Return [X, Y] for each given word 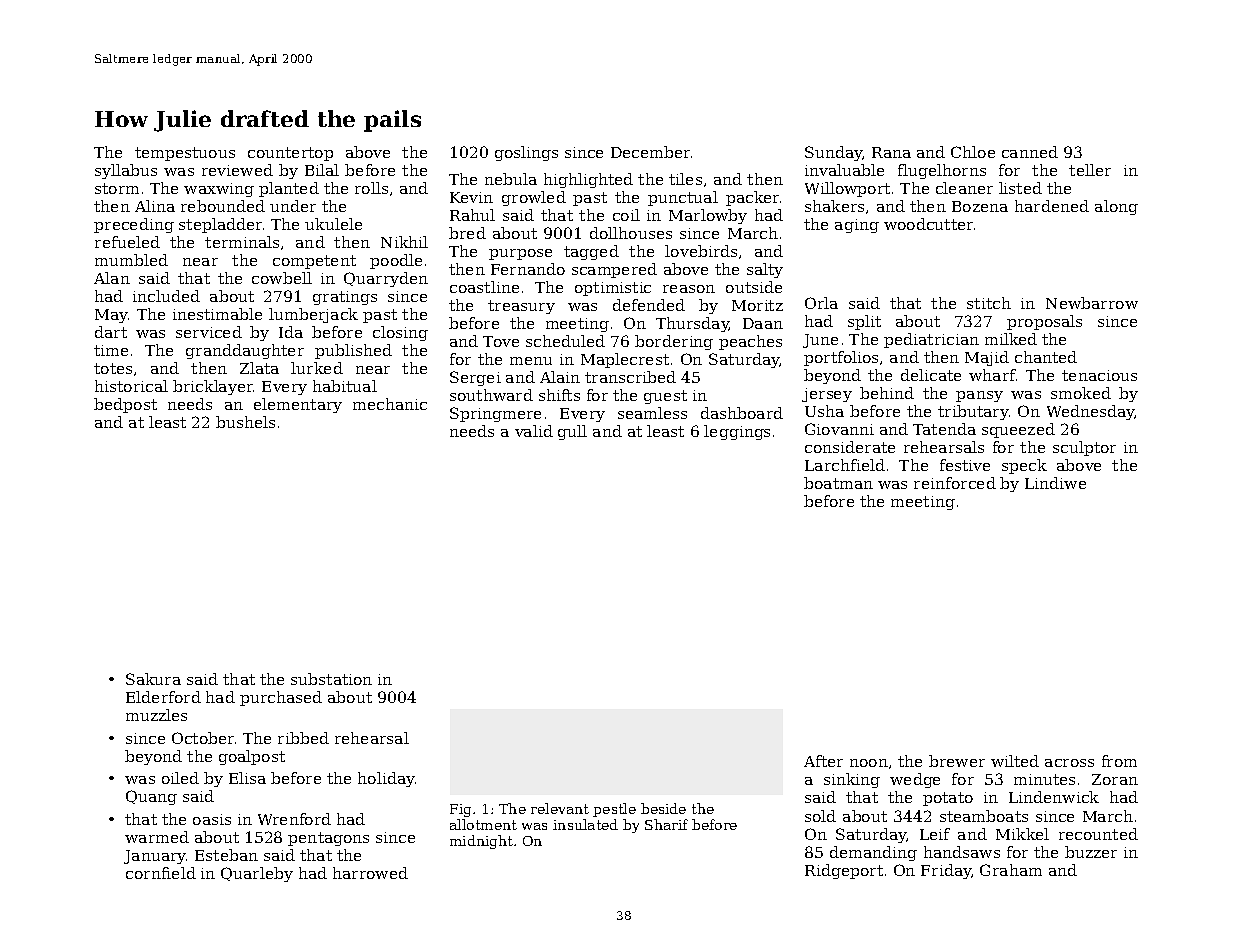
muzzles [156, 715]
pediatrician [931, 340]
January [155, 857]
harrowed [370, 873]
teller [1090, 170]
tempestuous [185, 154]
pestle [614, 810]
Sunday [834, 153]
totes [113, 368]
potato [948, 799]
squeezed [1018, 430]
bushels [245, 422]
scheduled [565, 341]
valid [534, 431]
